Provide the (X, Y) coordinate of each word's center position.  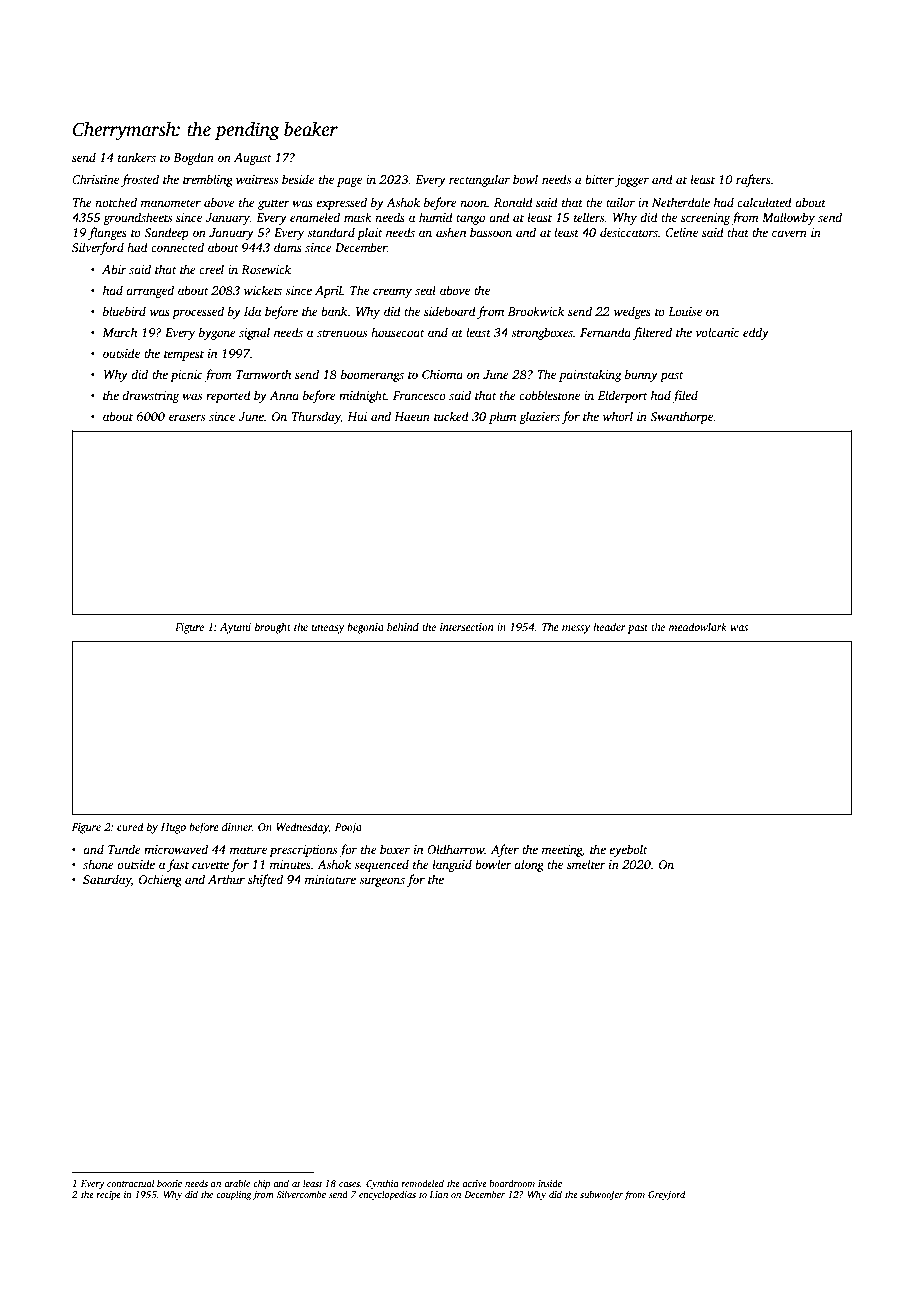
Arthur (226, 879)
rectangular (479, 180)
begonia (365, 628)
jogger (632, 181)
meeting (562, 851)
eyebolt (628, 850)
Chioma (442, 374)
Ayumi (235, 628)
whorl (618, 416)
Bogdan (193, 158)
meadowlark (698, 626)
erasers (187, 417)
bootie (169, 1183)
